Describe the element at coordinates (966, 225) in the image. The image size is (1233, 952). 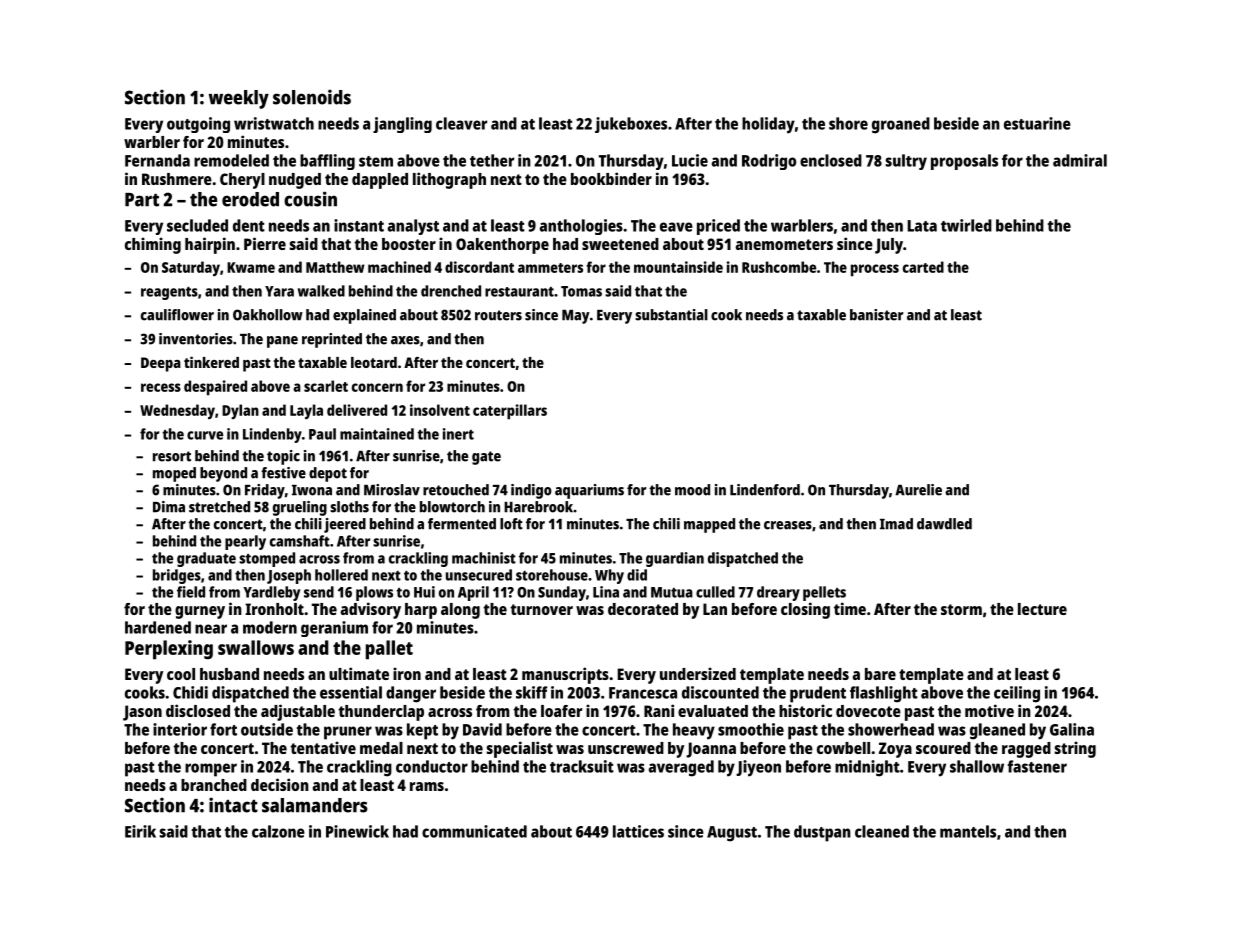
I see `twirled` at that location.
